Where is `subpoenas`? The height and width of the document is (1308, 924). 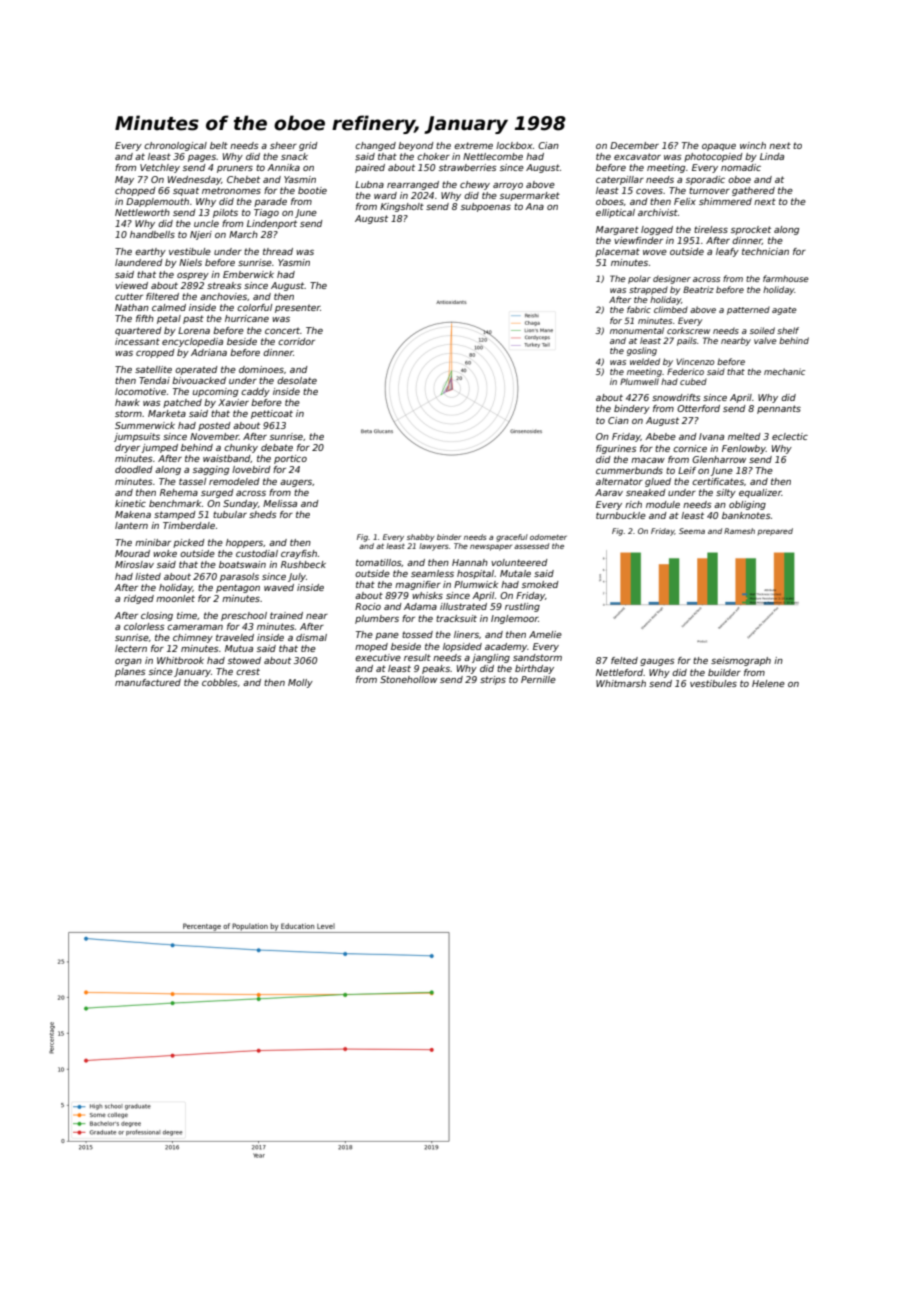
subpoenas is located at coordinates (486, 207).
